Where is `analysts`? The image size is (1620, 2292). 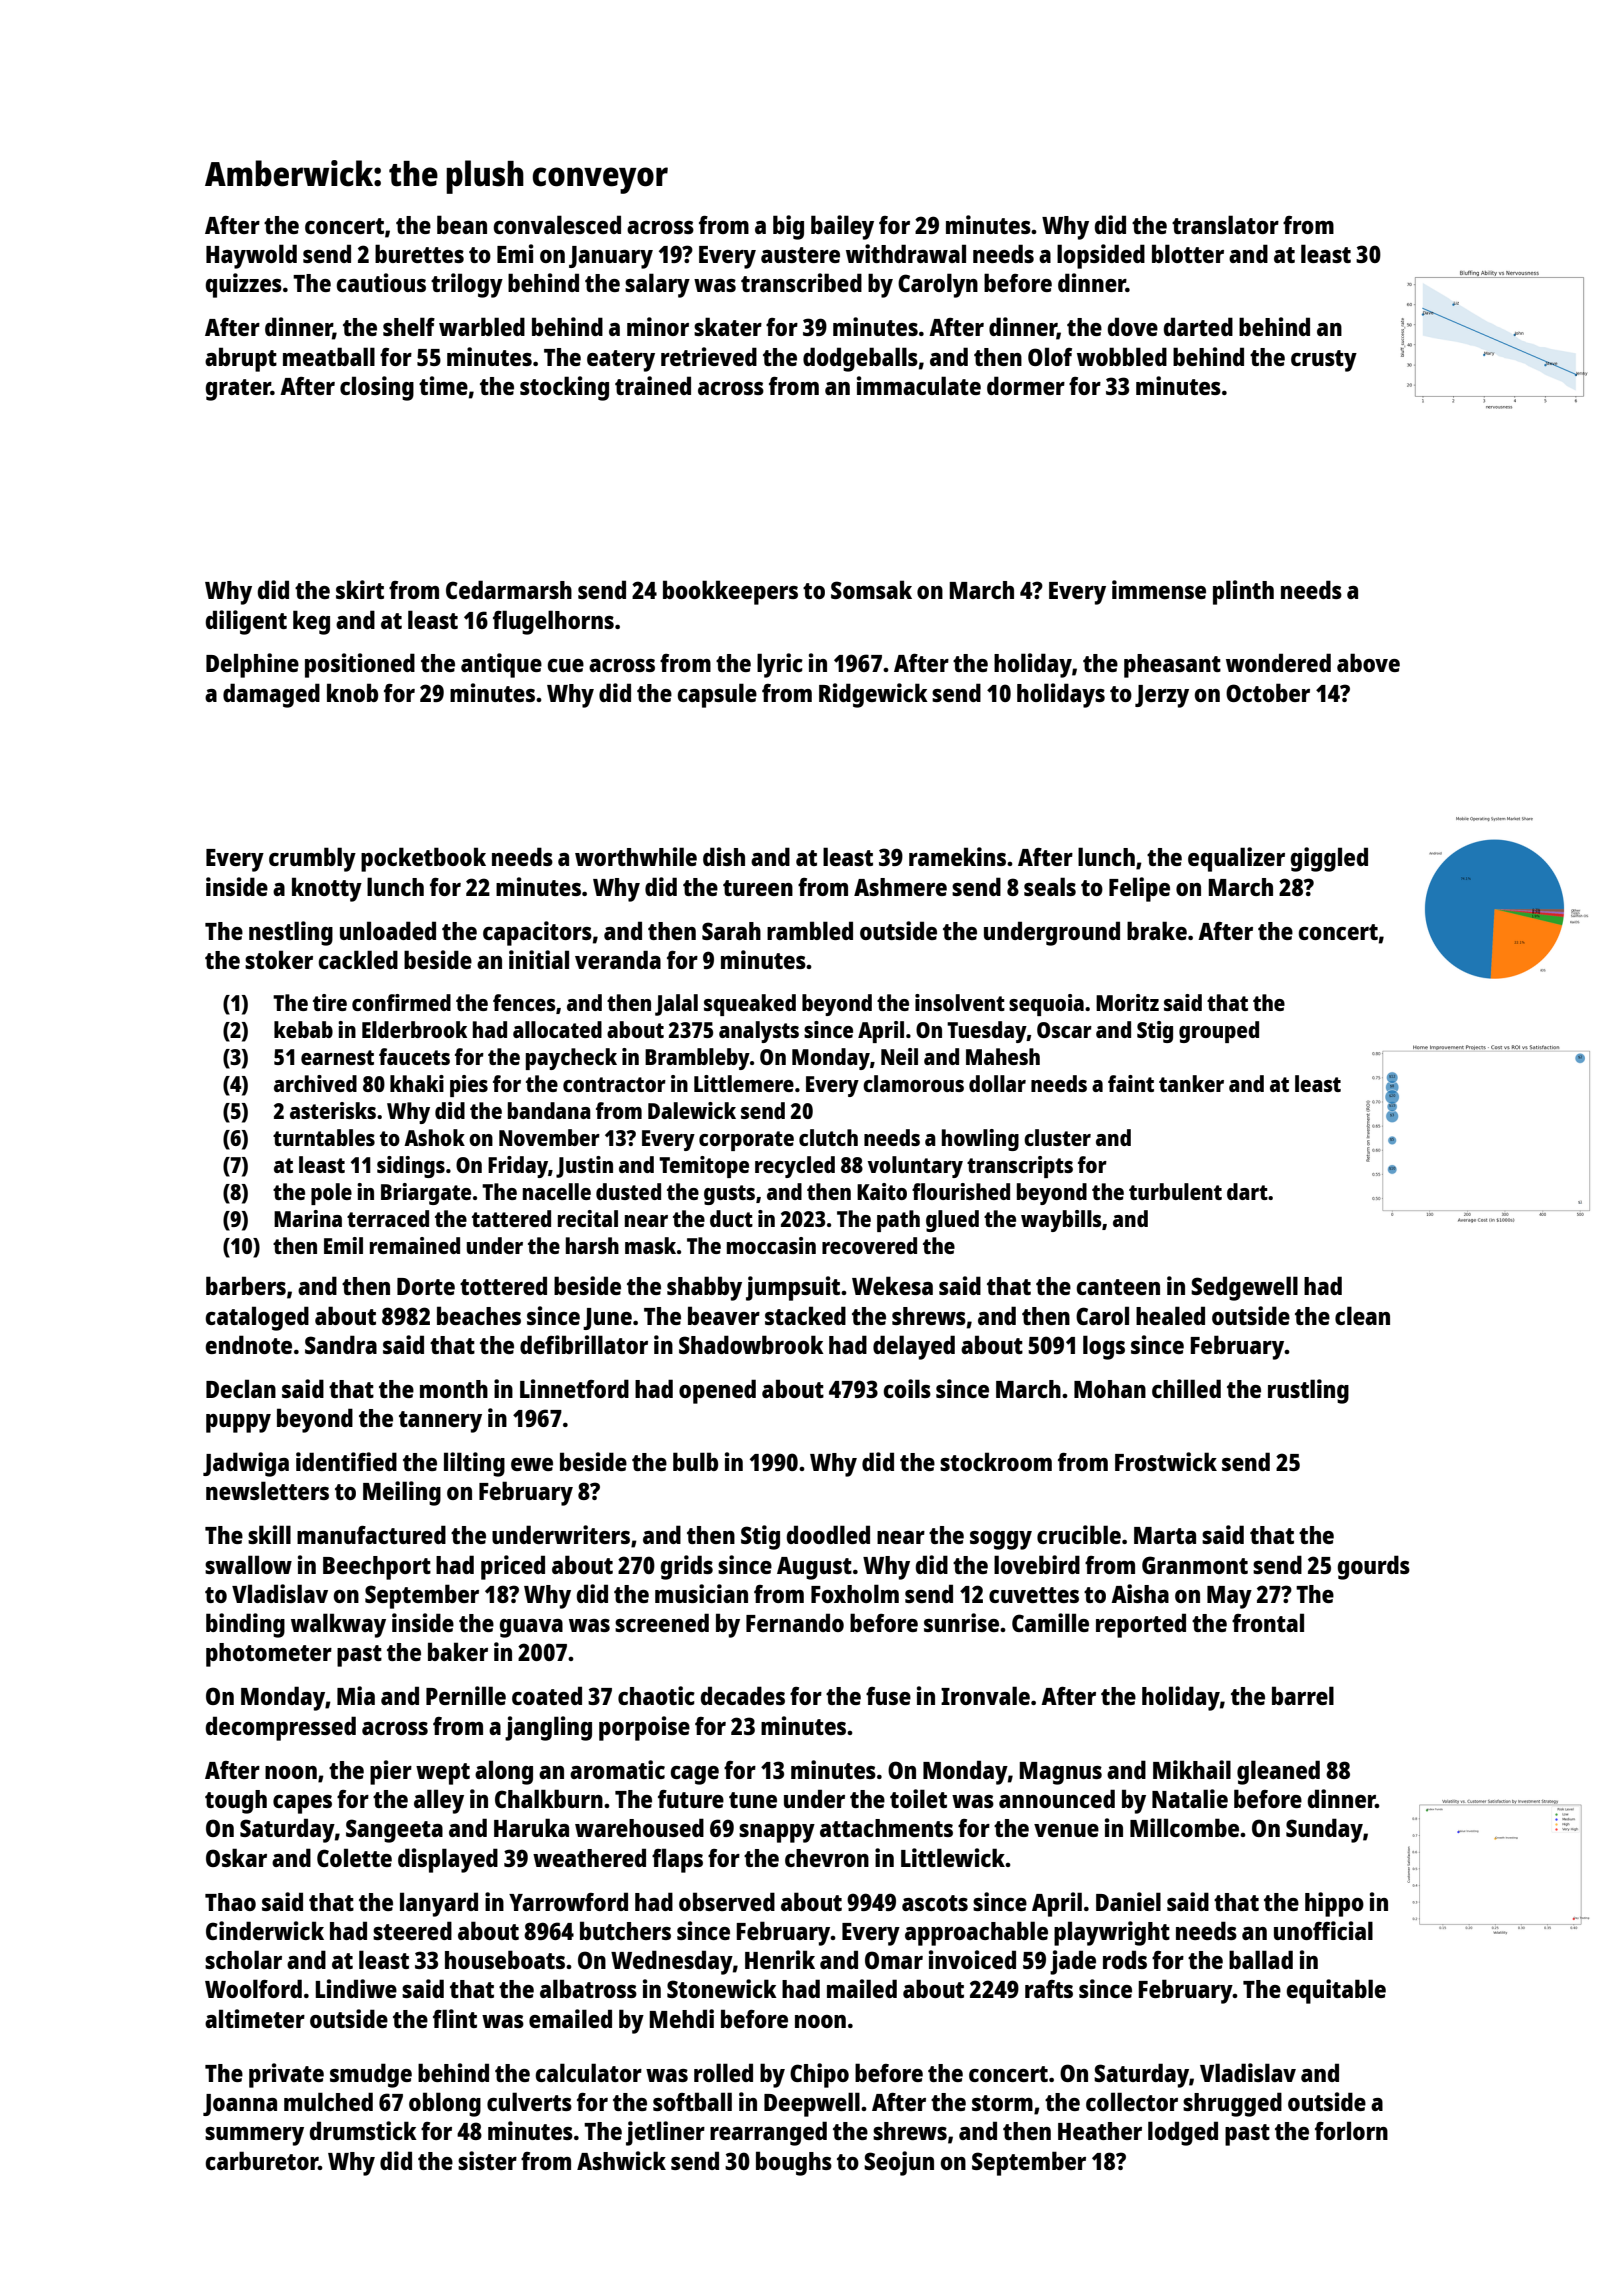 analysts is located at coordinates (759, 1032).
